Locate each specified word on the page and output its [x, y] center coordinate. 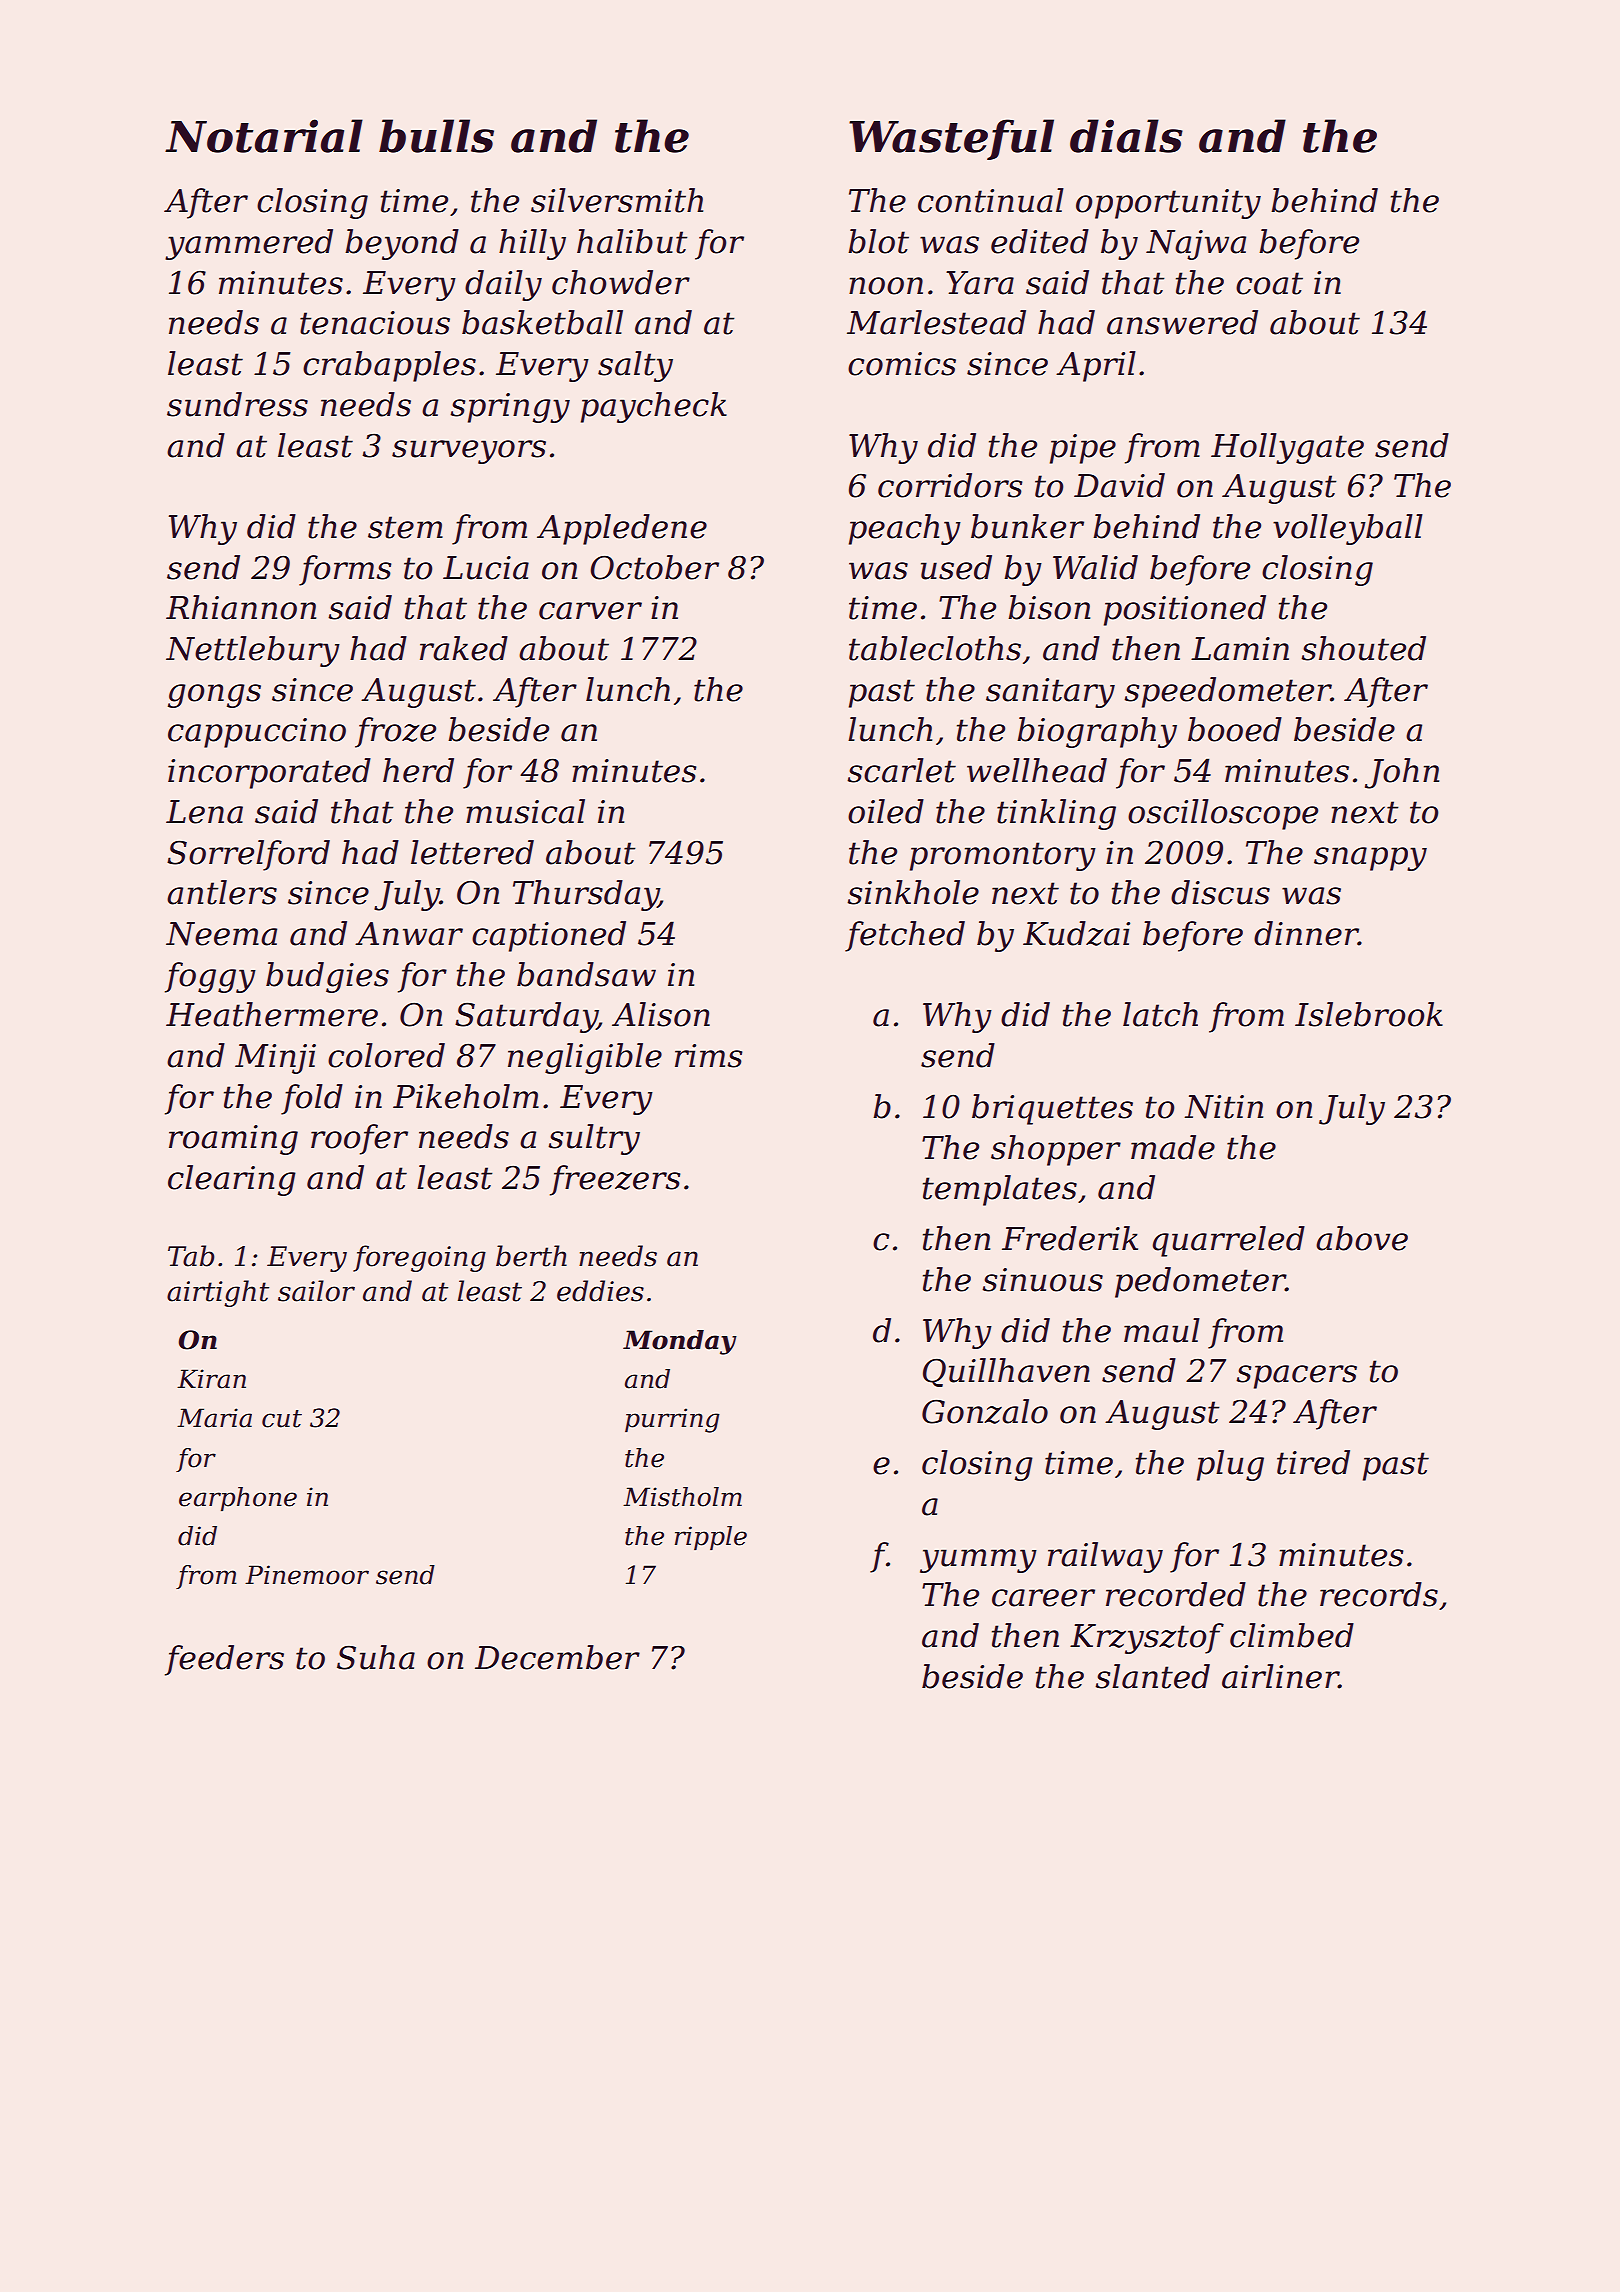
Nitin [1223, 1107]
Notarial [264, 136]
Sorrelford [248, 855]
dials [1126, 136]
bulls [436, 136]
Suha [376, 1657]
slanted [1152, 1676]
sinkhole [913, 892]
